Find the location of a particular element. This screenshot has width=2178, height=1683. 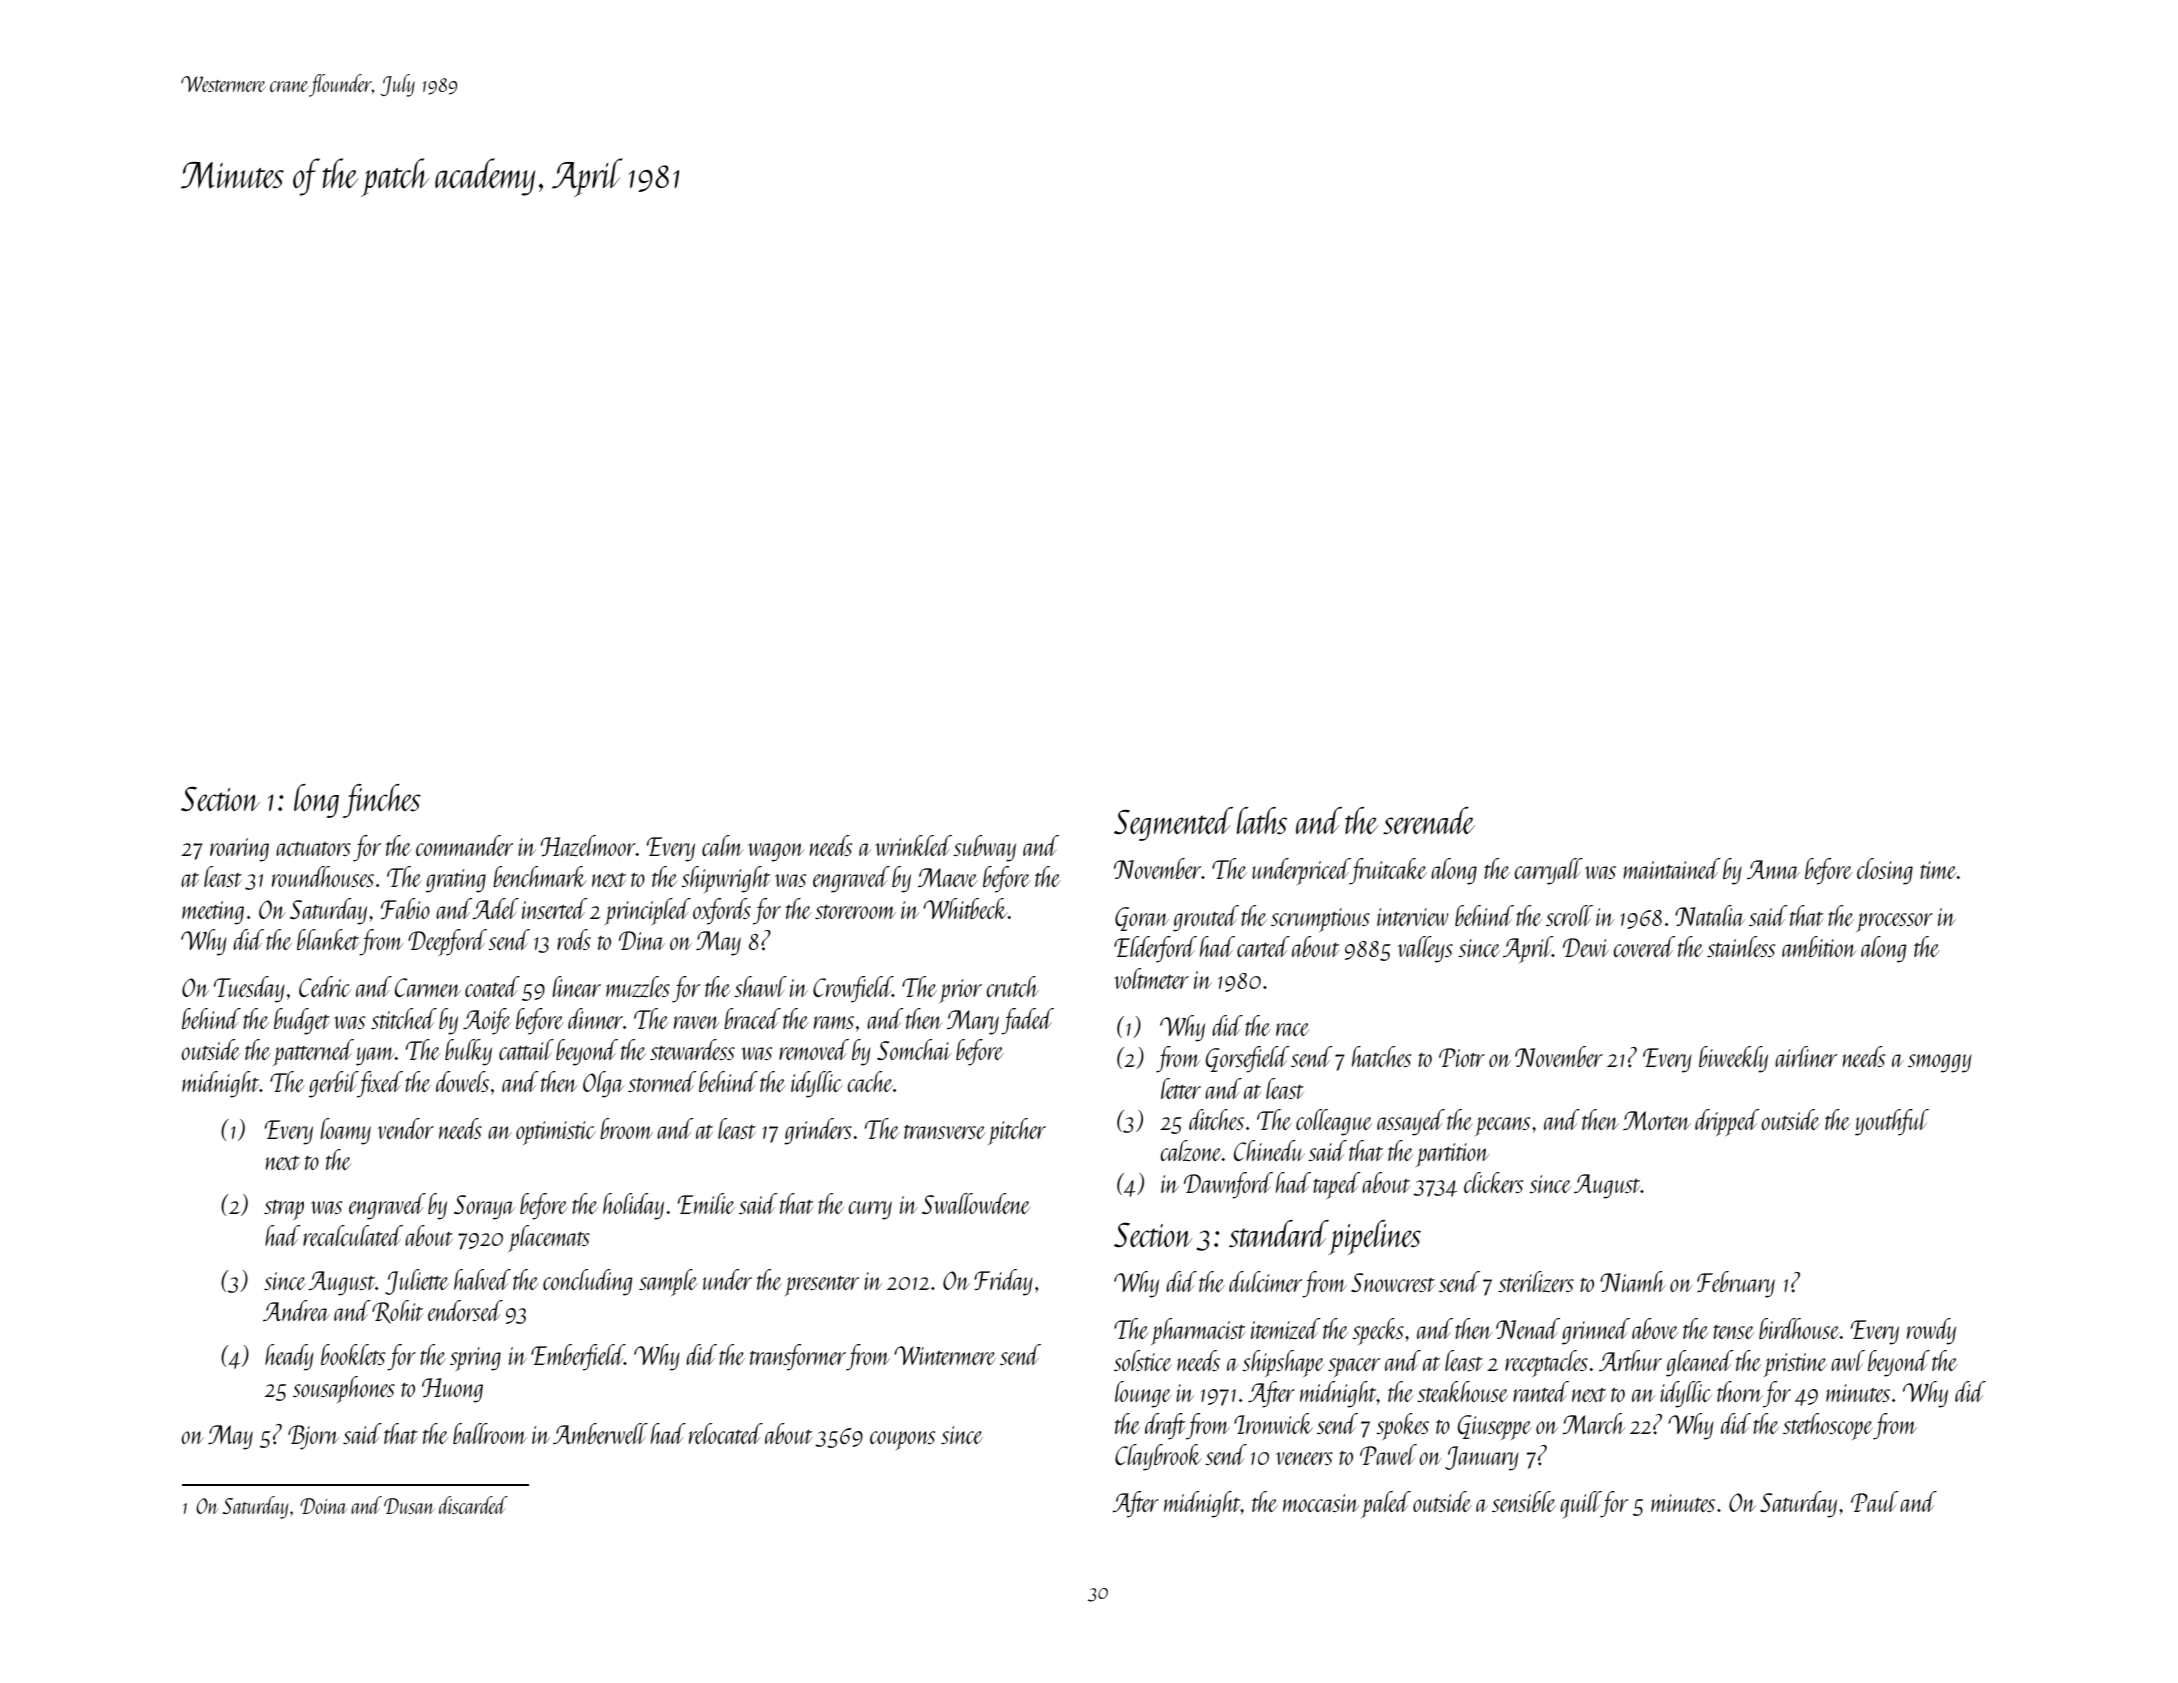

voltmeter is located at coordinates (1151, 978).
